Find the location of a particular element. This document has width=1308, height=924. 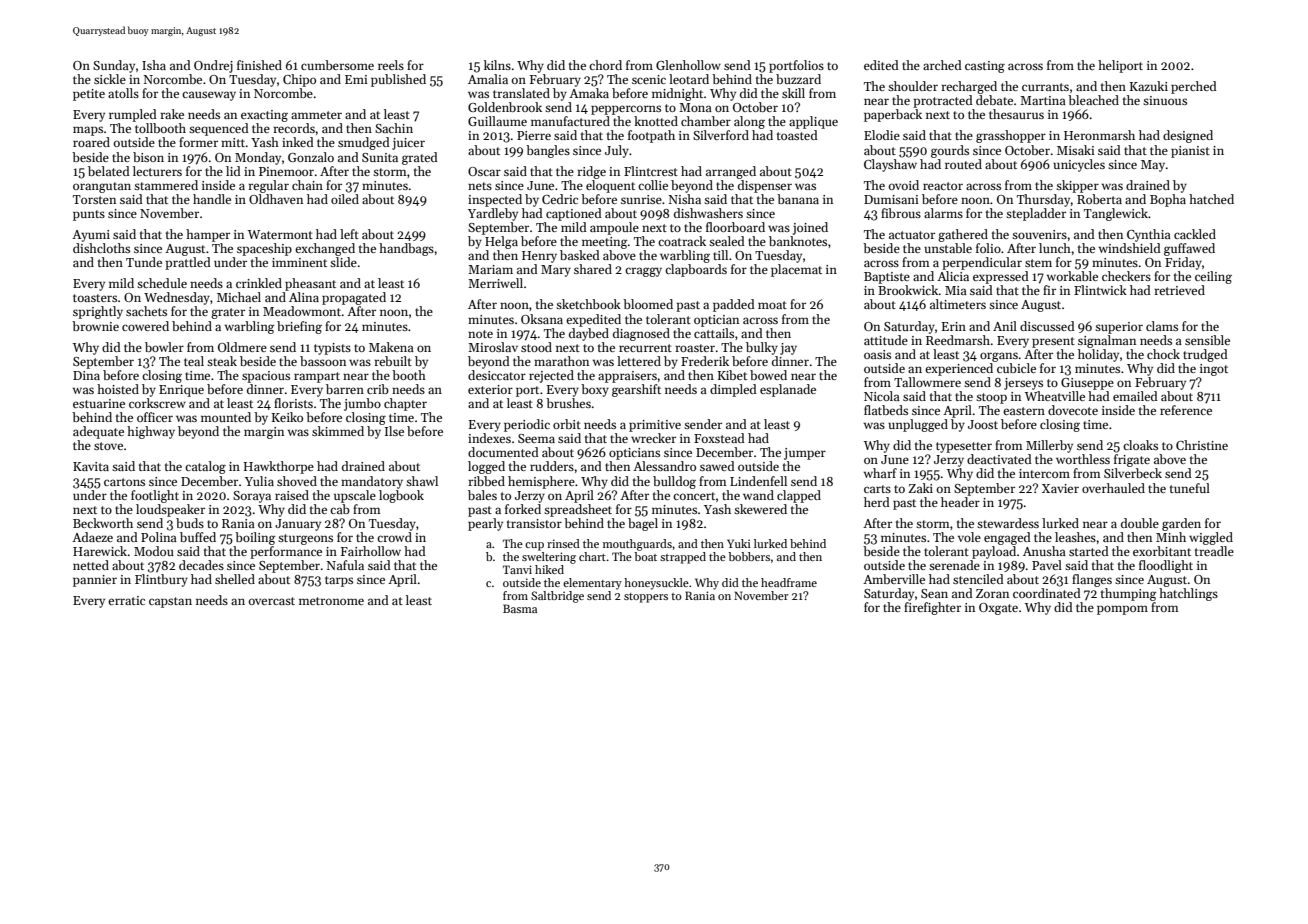

casting is located at coordinates (985, 67).
